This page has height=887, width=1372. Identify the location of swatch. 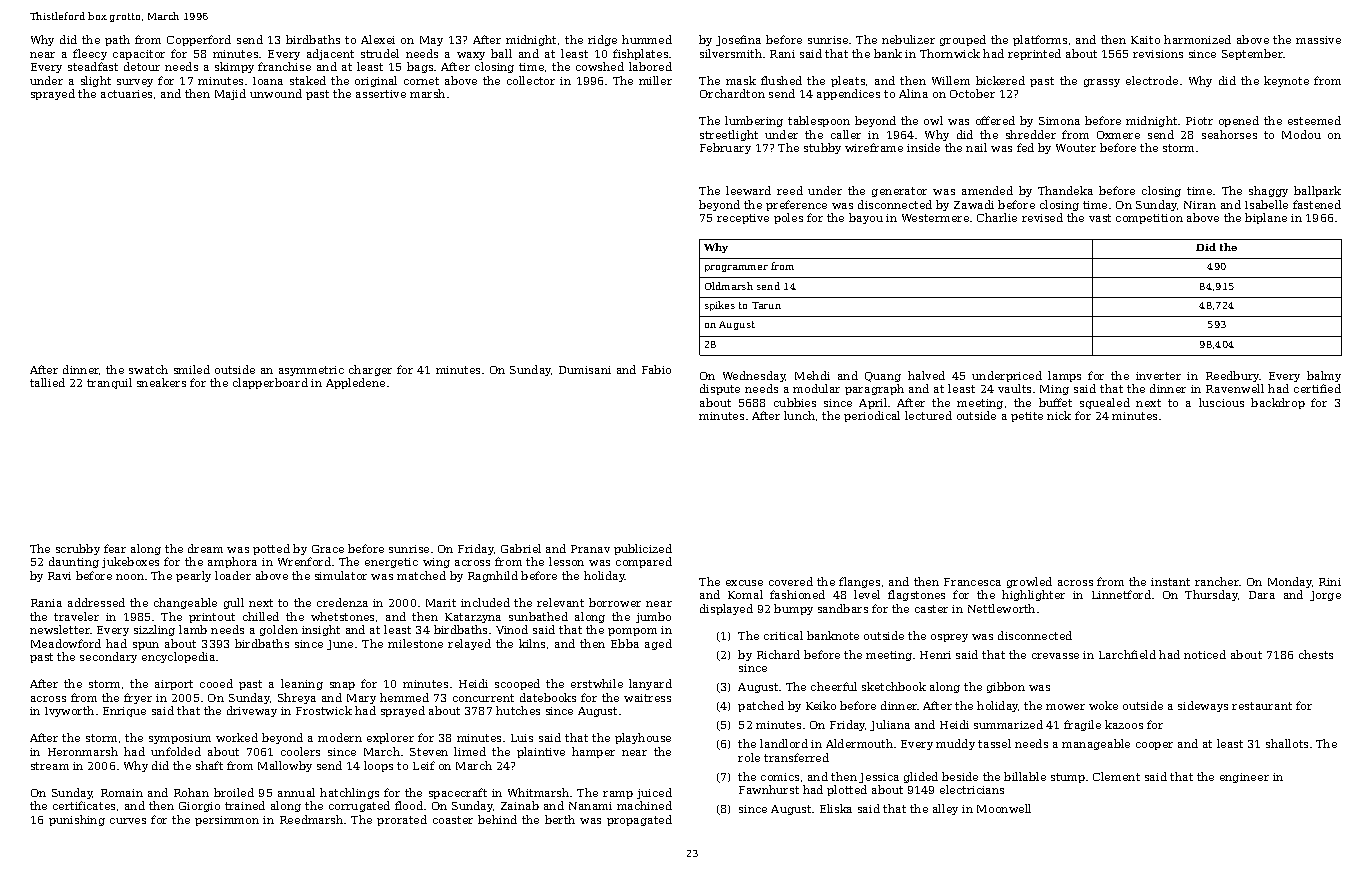
(148, 369).
